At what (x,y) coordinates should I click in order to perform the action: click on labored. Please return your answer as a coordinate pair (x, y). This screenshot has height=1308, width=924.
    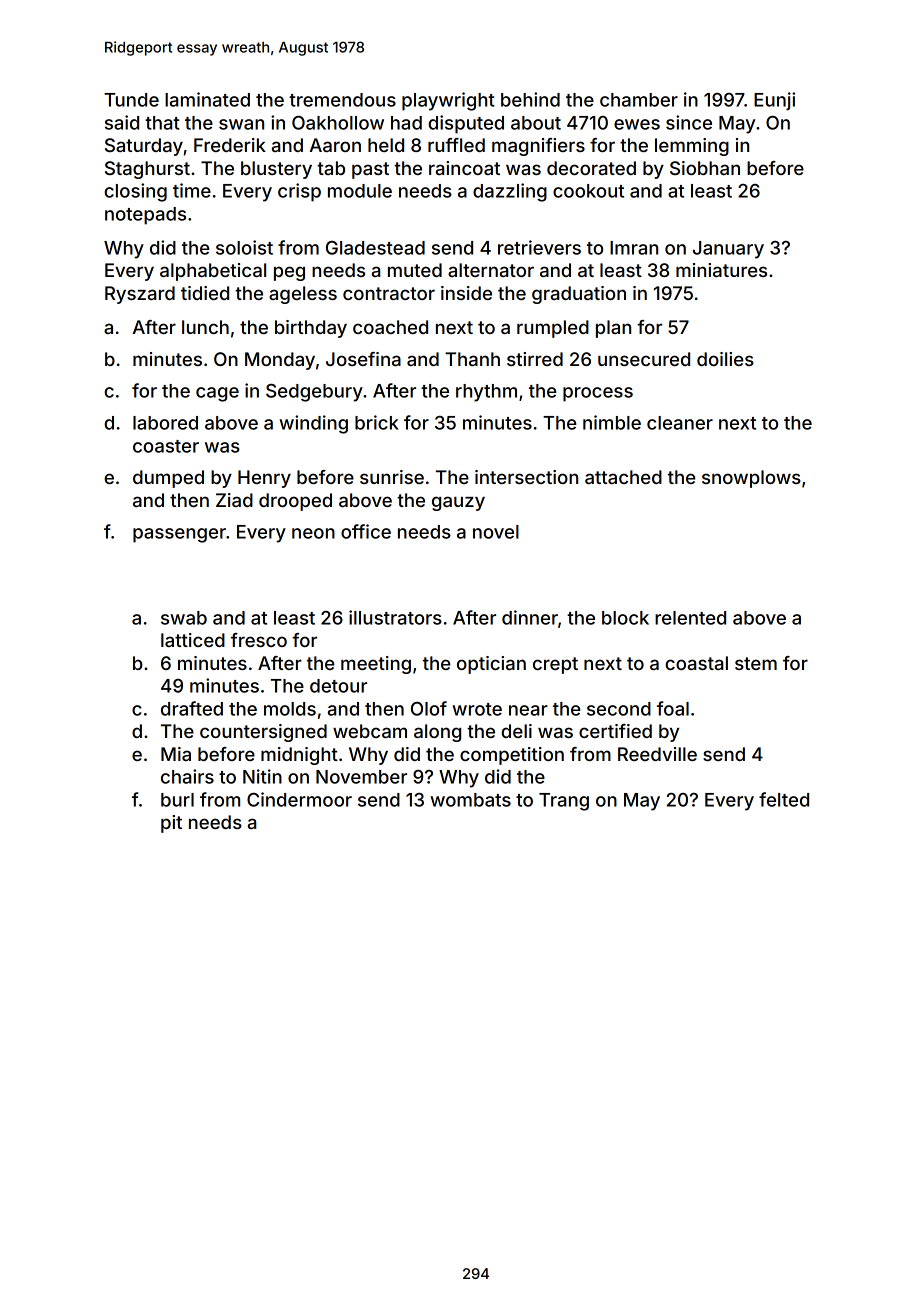
    Looking at the image, I should click on (165, 423).
